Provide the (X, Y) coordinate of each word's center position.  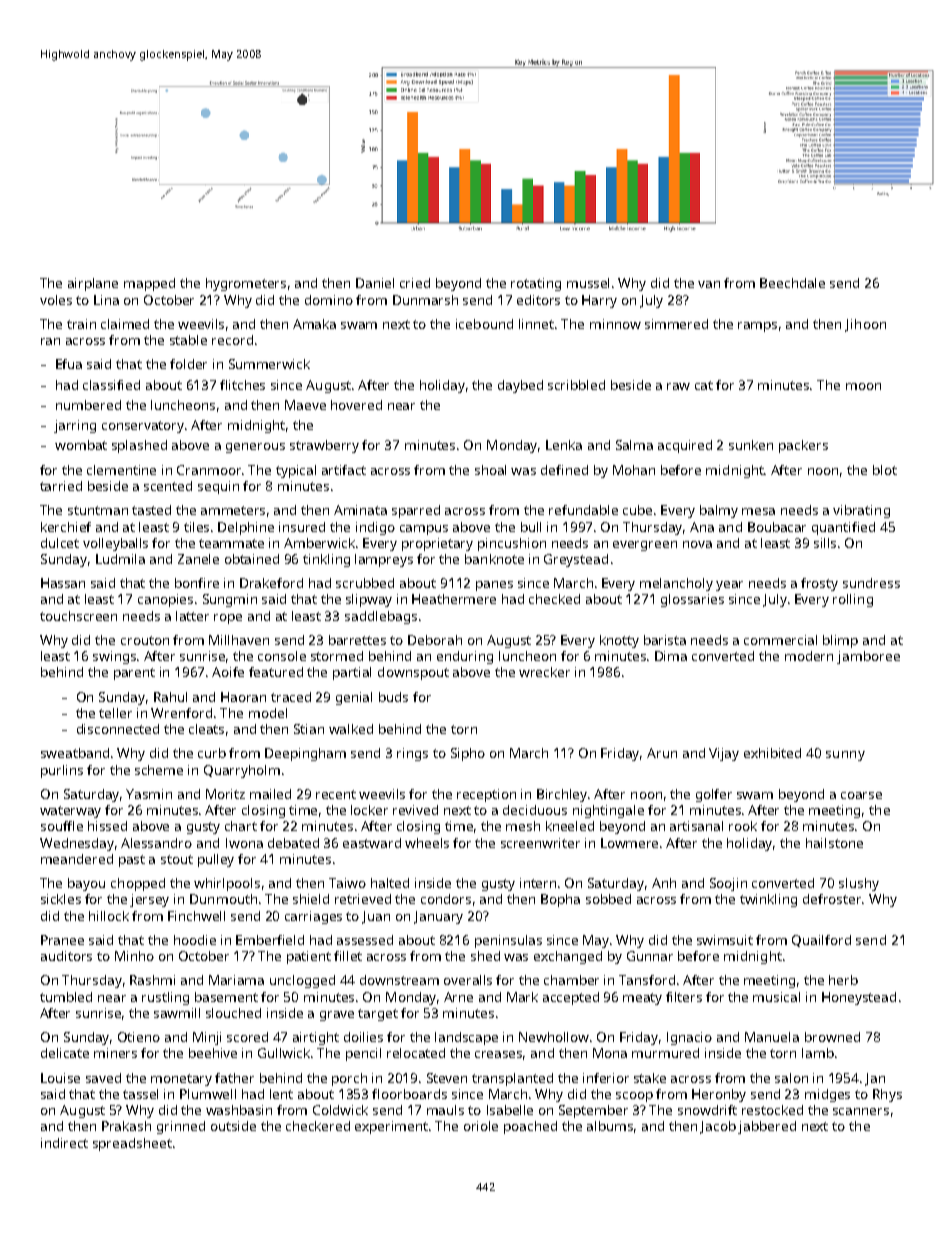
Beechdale (792, 283)
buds (393, 697)
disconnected (118, 729)
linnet (536, 324)
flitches (242, 385)
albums (610, 1126)
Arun (662, 753)
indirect (64, 1143)
